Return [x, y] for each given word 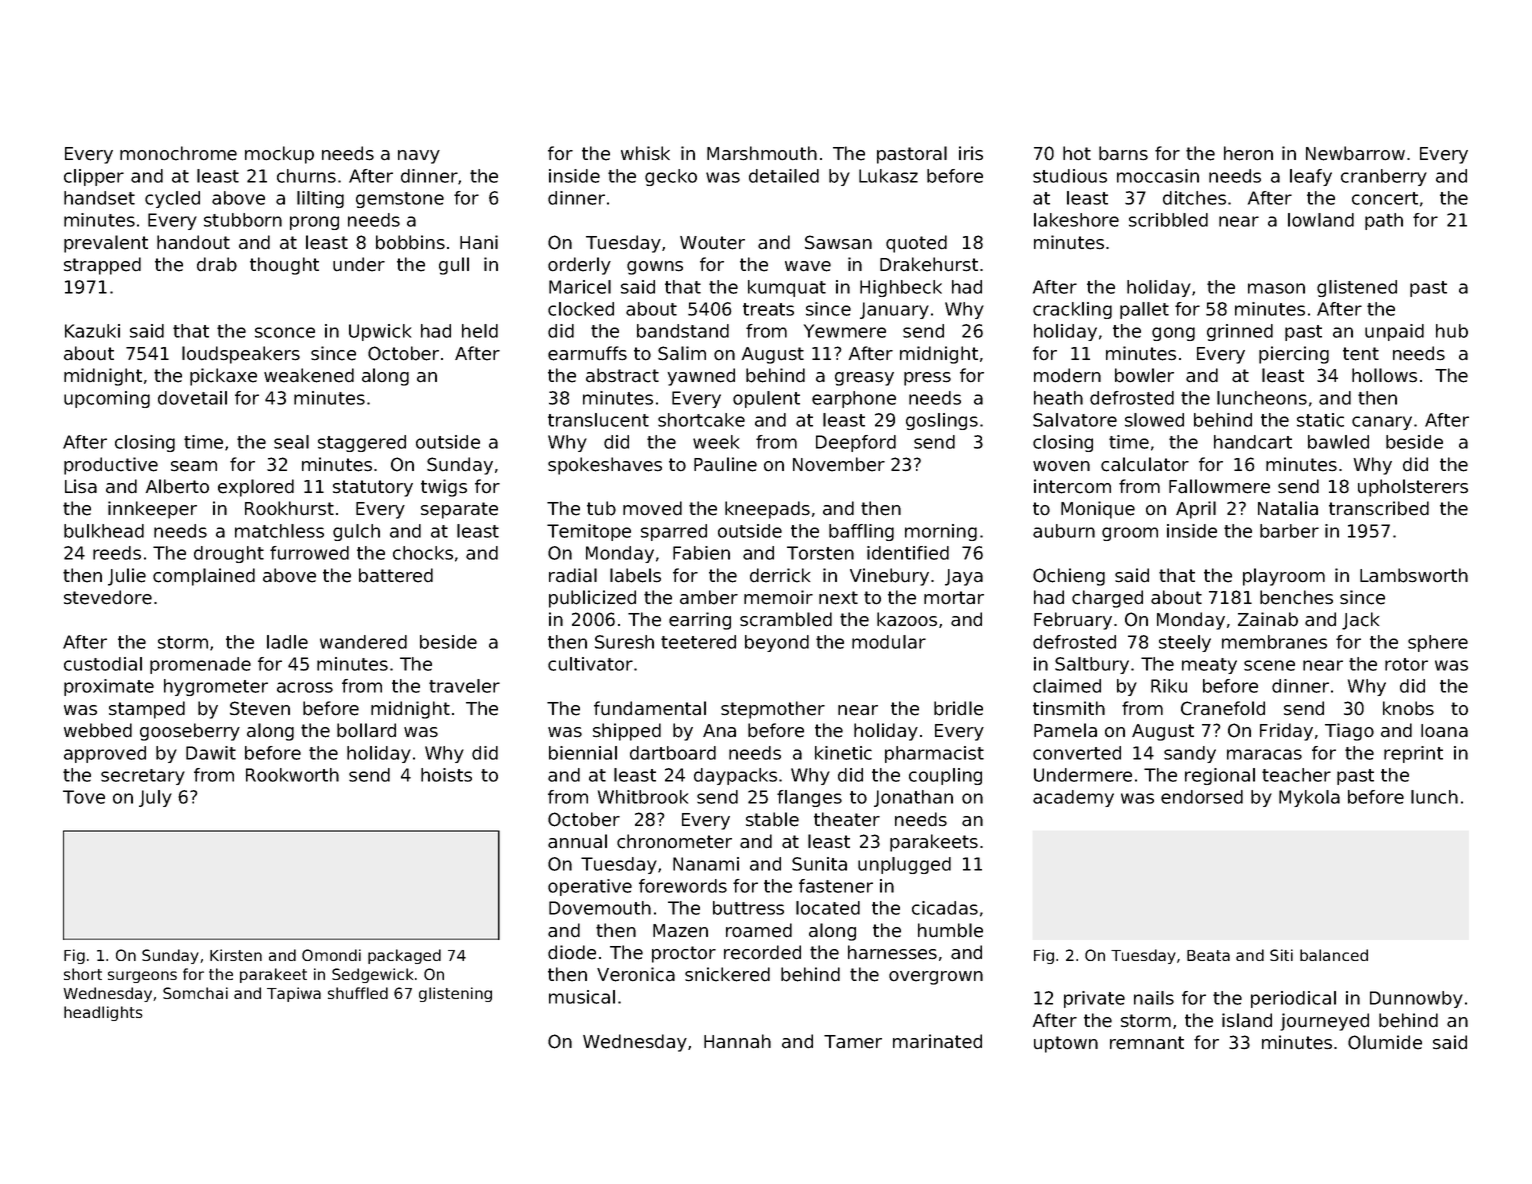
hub [1452, 331]
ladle [287, 642]
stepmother [773, 710]
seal [291, 442]
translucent [598, 420]
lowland [1321, 220]
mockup [279, 155]
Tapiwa [294, 994]
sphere [1438, 643]
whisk [645, 153]
